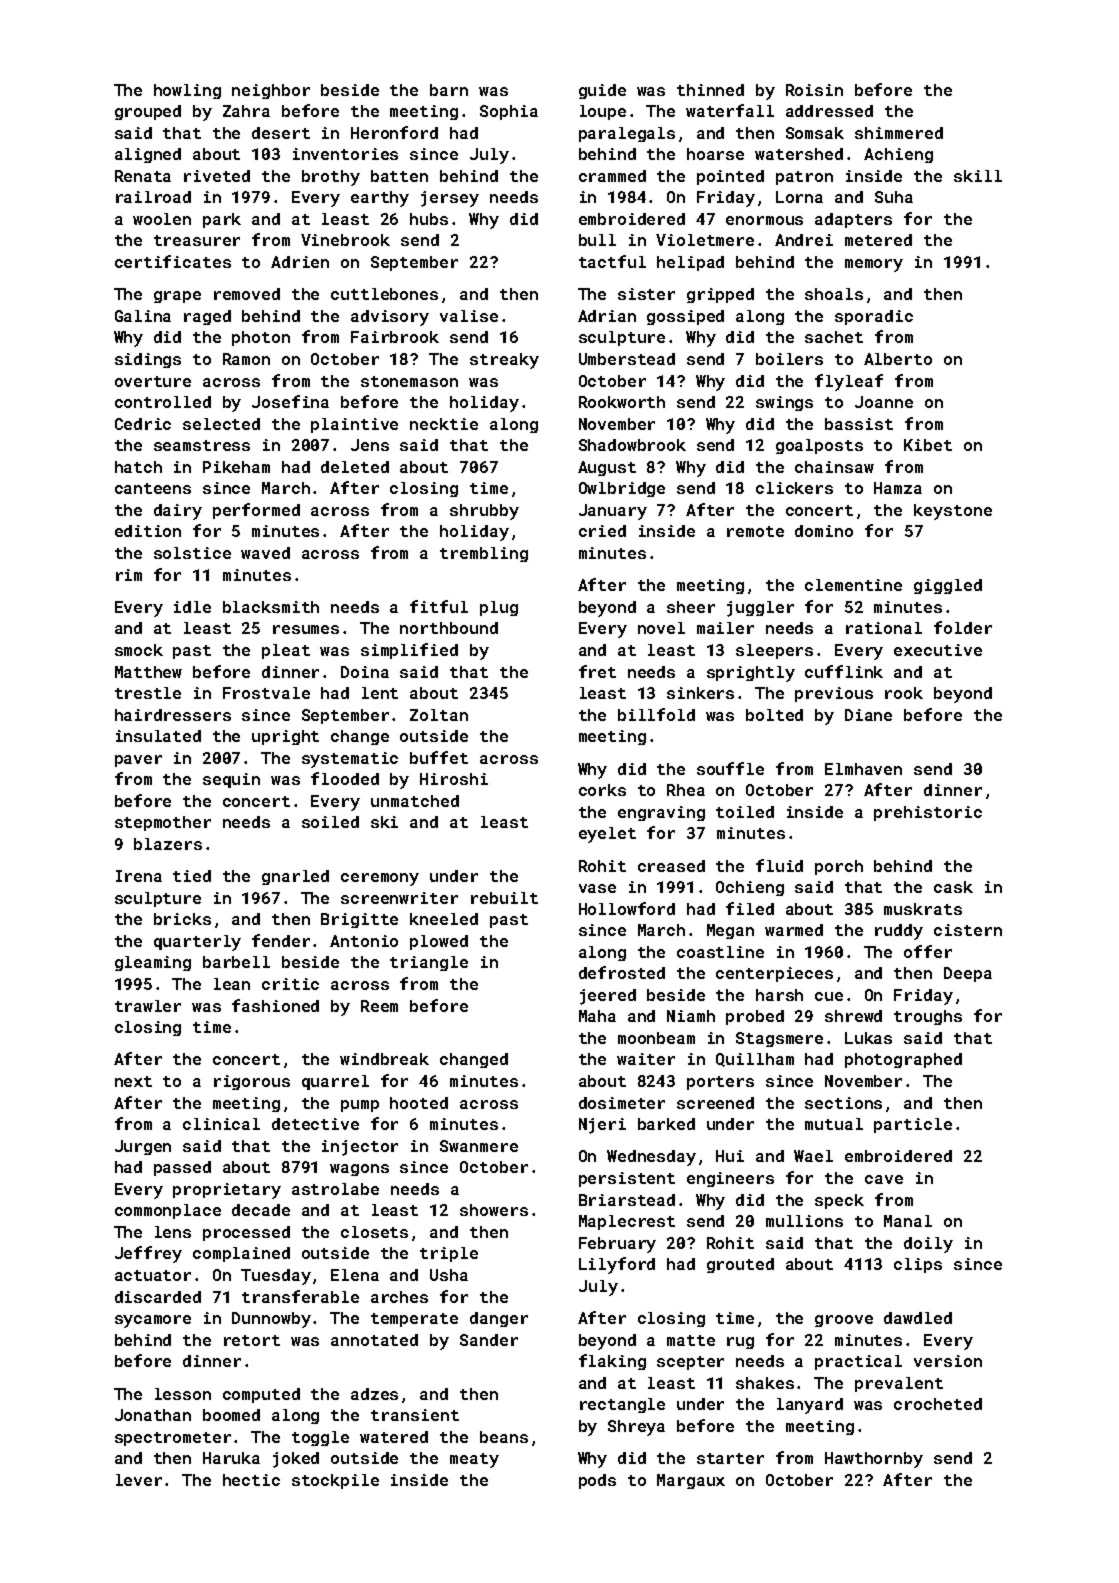  What do you see at coordinates (183, 1394) in the screenshot?
I see `lesson` at bounding box center [183, 1394].
